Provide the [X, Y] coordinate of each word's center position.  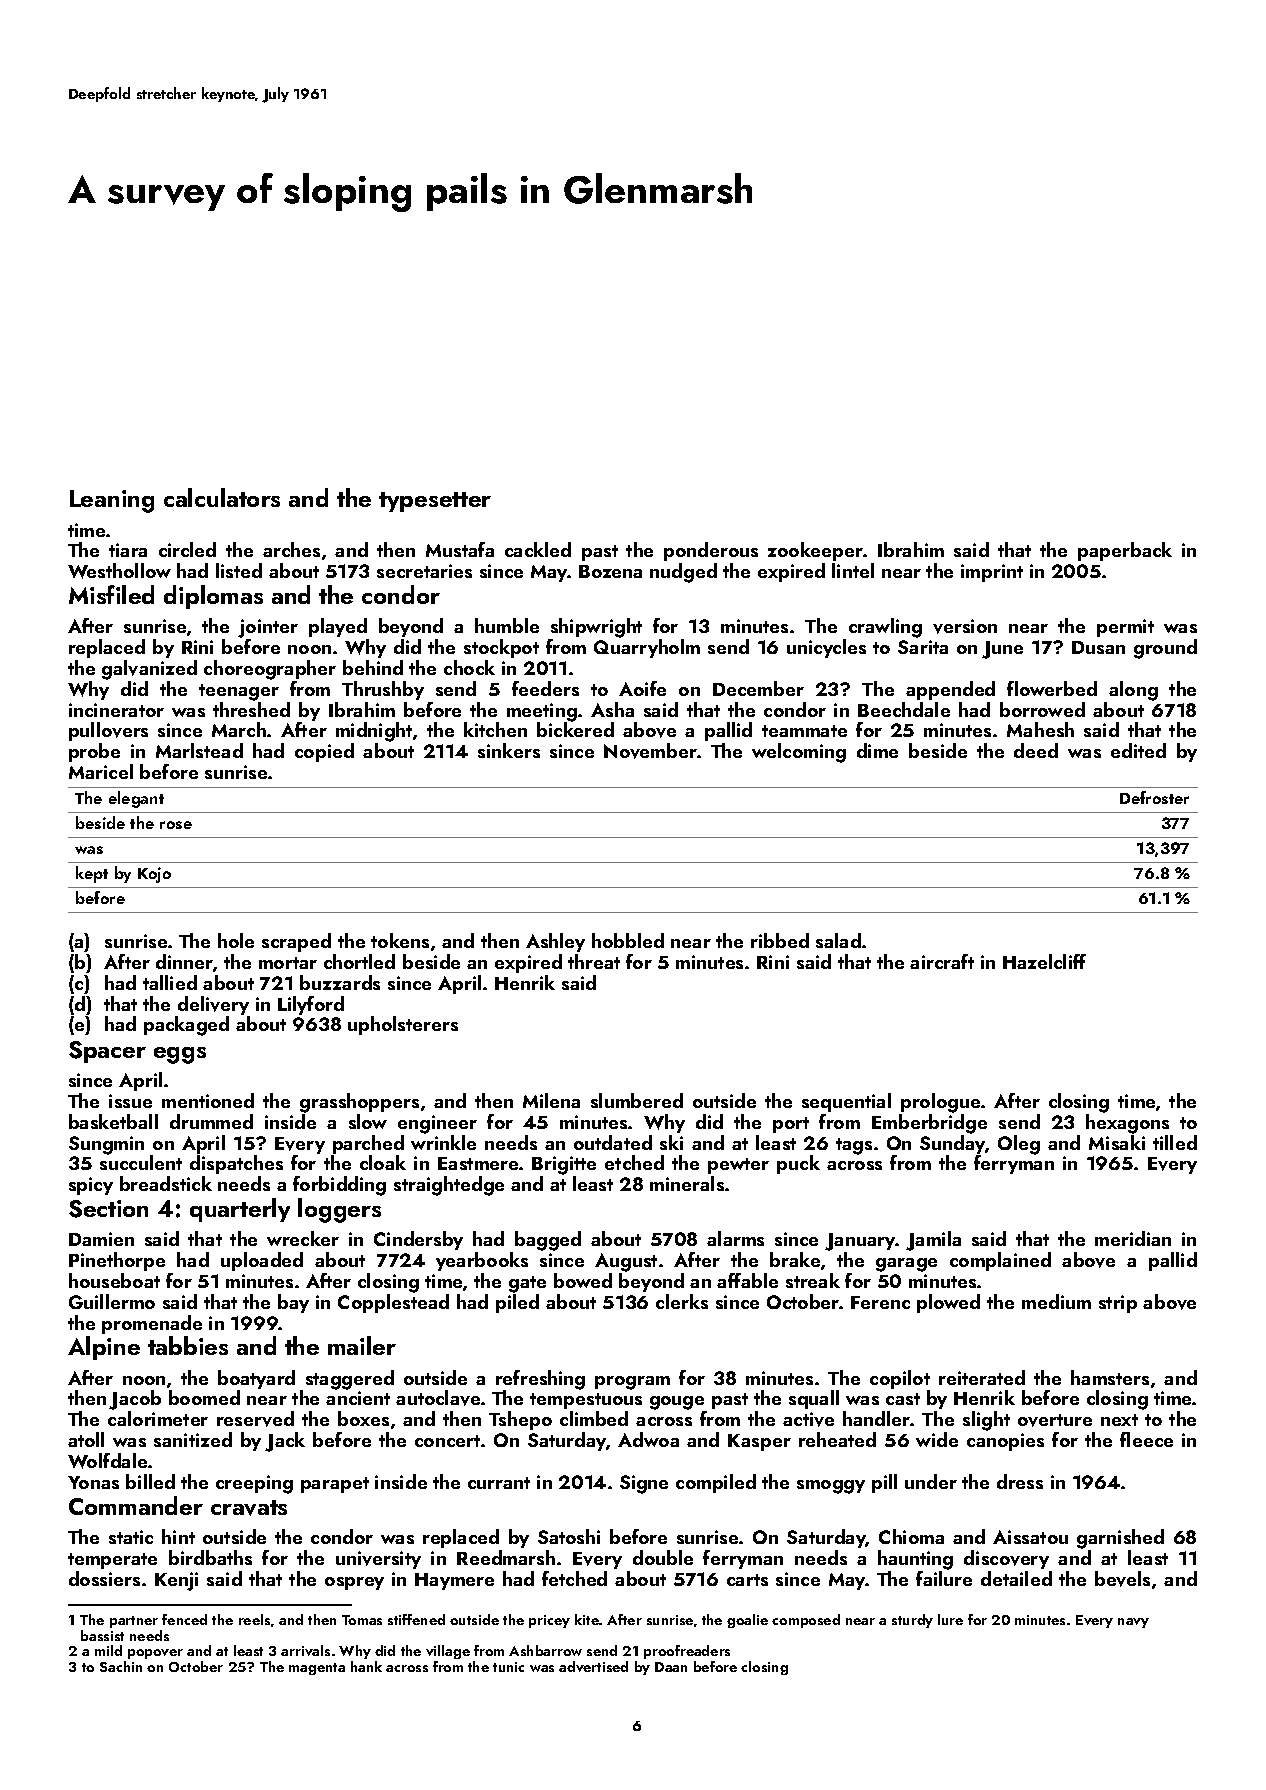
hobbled [628, 940]
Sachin [121, 1666]
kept [92, 874]
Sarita [923, 647]
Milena [551, 1100]
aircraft [942, 961]
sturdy [912, 1621]
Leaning [112, 501]
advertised [593, 1666]
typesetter [435, 502]
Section [108, 1209]
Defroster [1154, 797]
